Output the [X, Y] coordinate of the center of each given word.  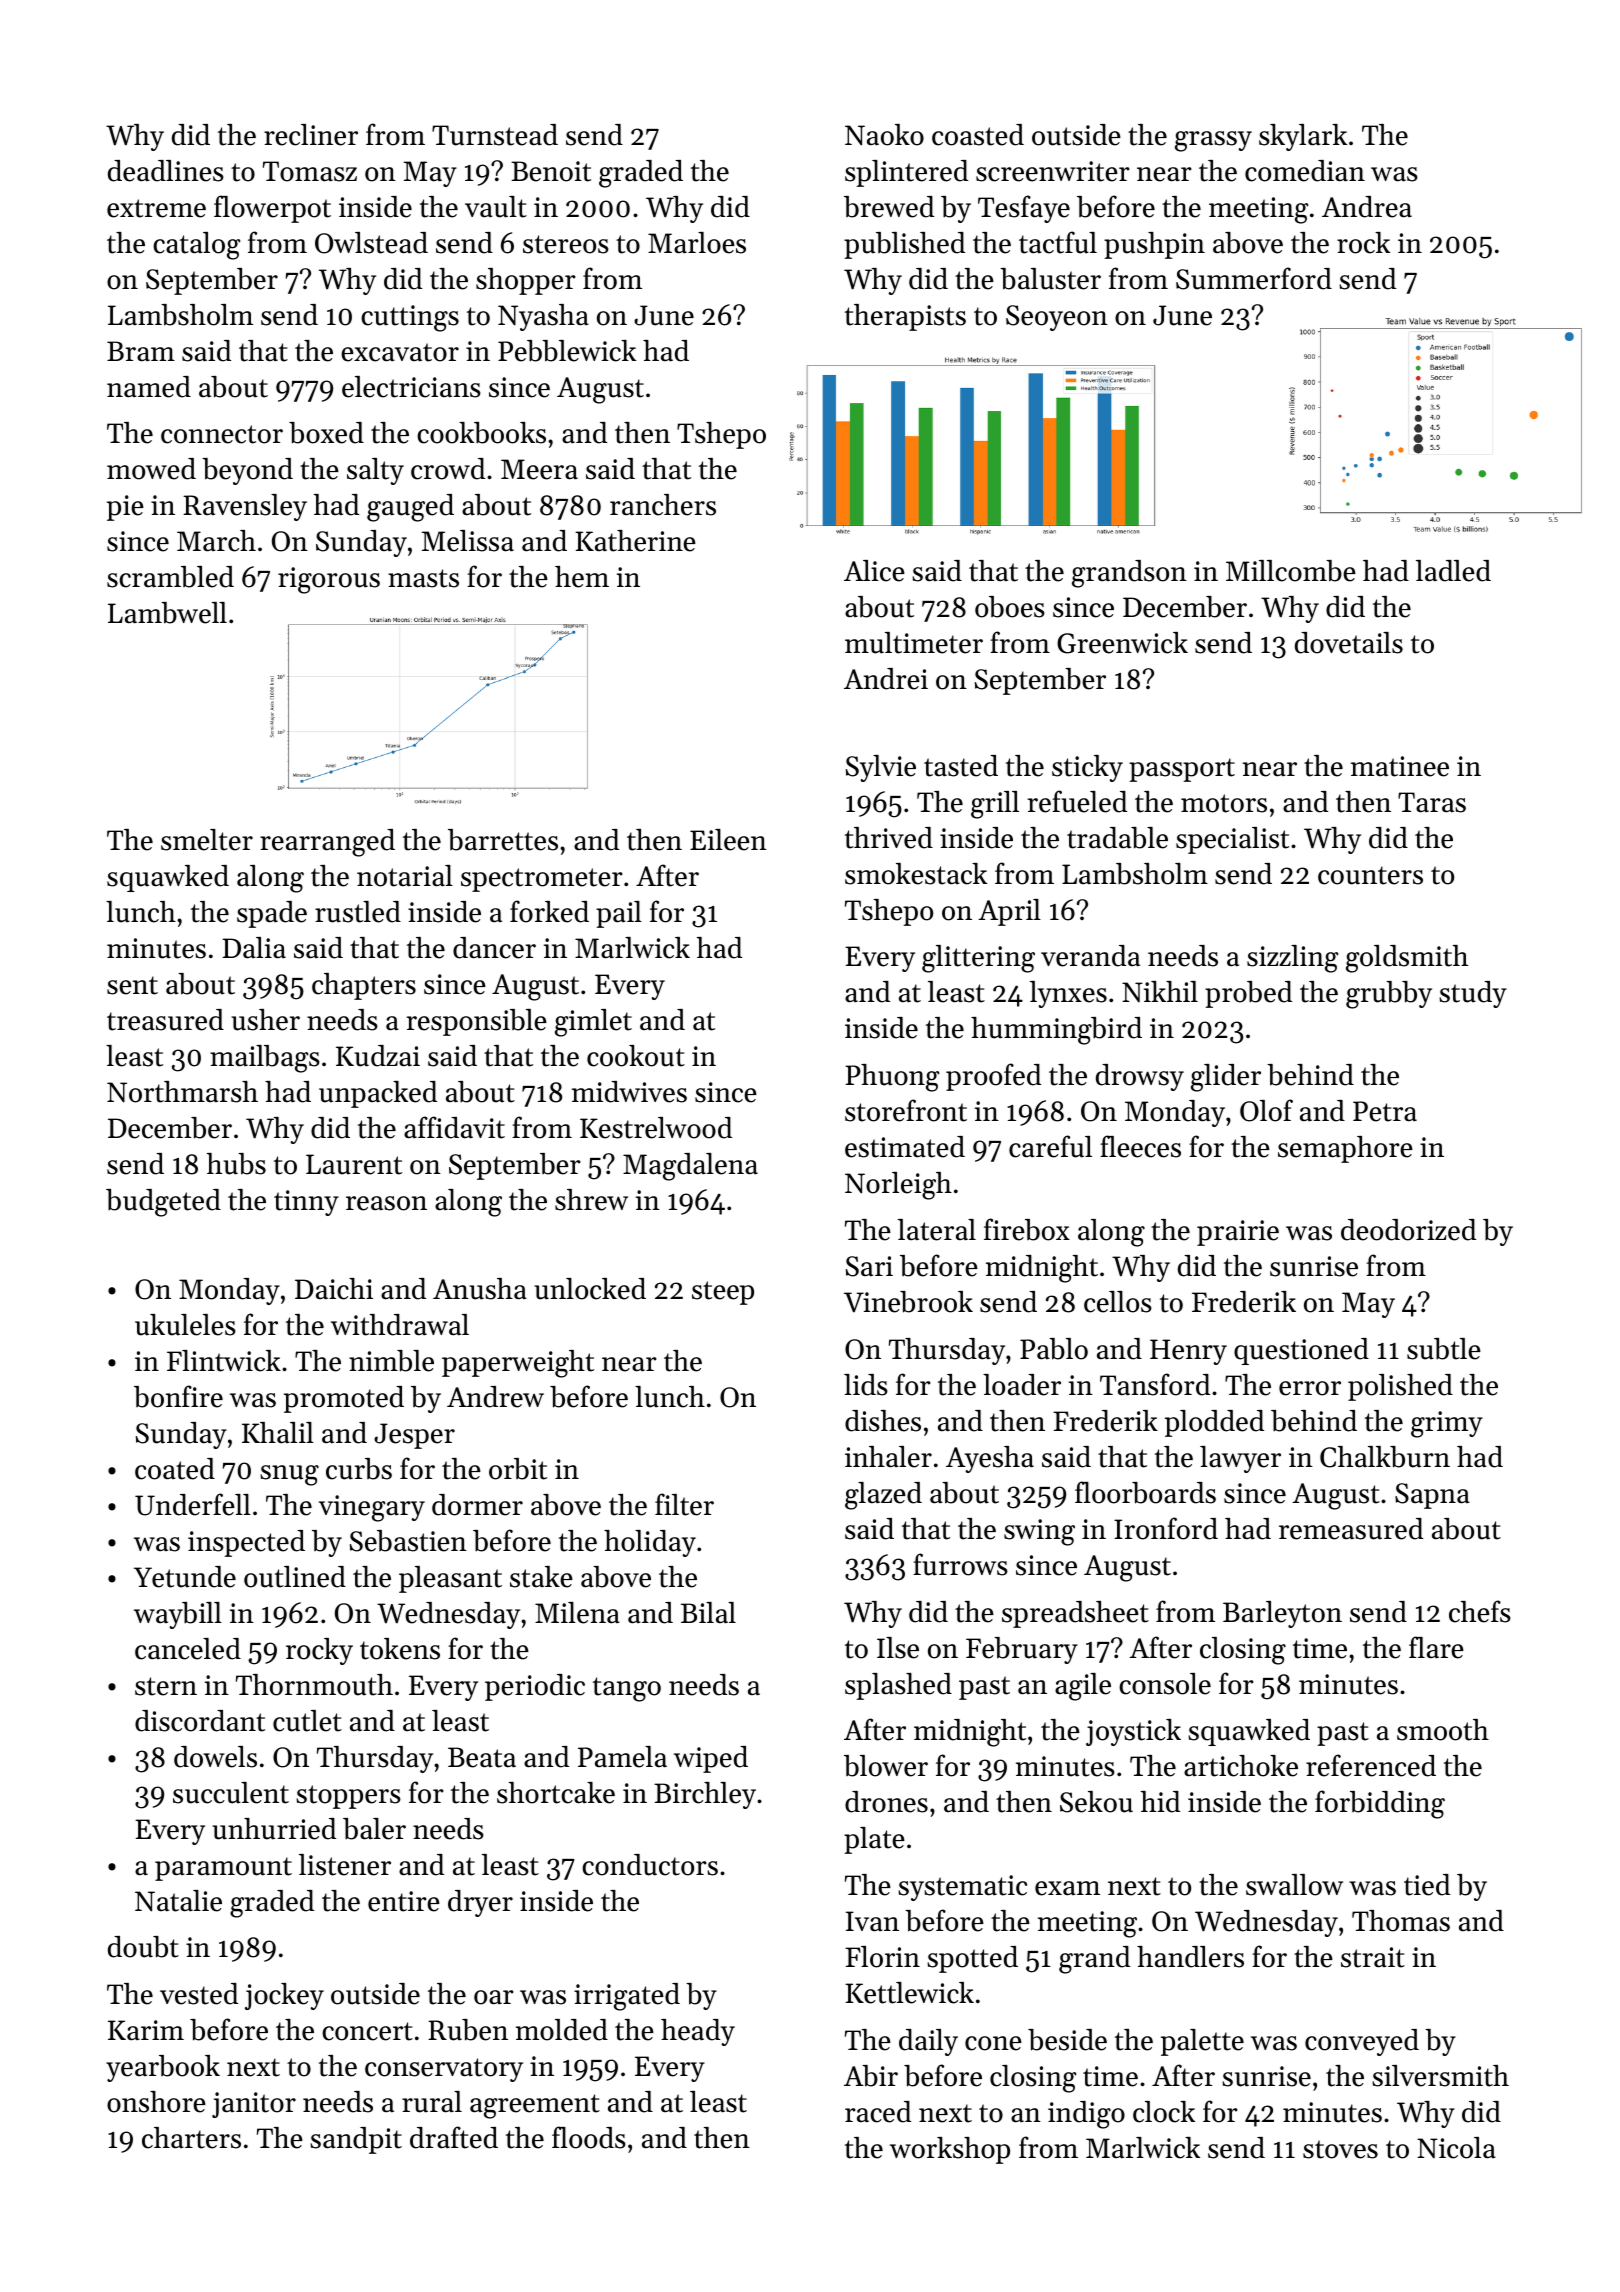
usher [266, 1020]
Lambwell [167, 613]
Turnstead [495, 135]
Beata [482, 1757]
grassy [1213, 141]
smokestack [916, 874]
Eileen [728, 840]
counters [1370, 875]
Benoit [551, 171]
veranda [1090, 956]
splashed [898, 1686]
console [1165, 1684]
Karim [146, 2030]
